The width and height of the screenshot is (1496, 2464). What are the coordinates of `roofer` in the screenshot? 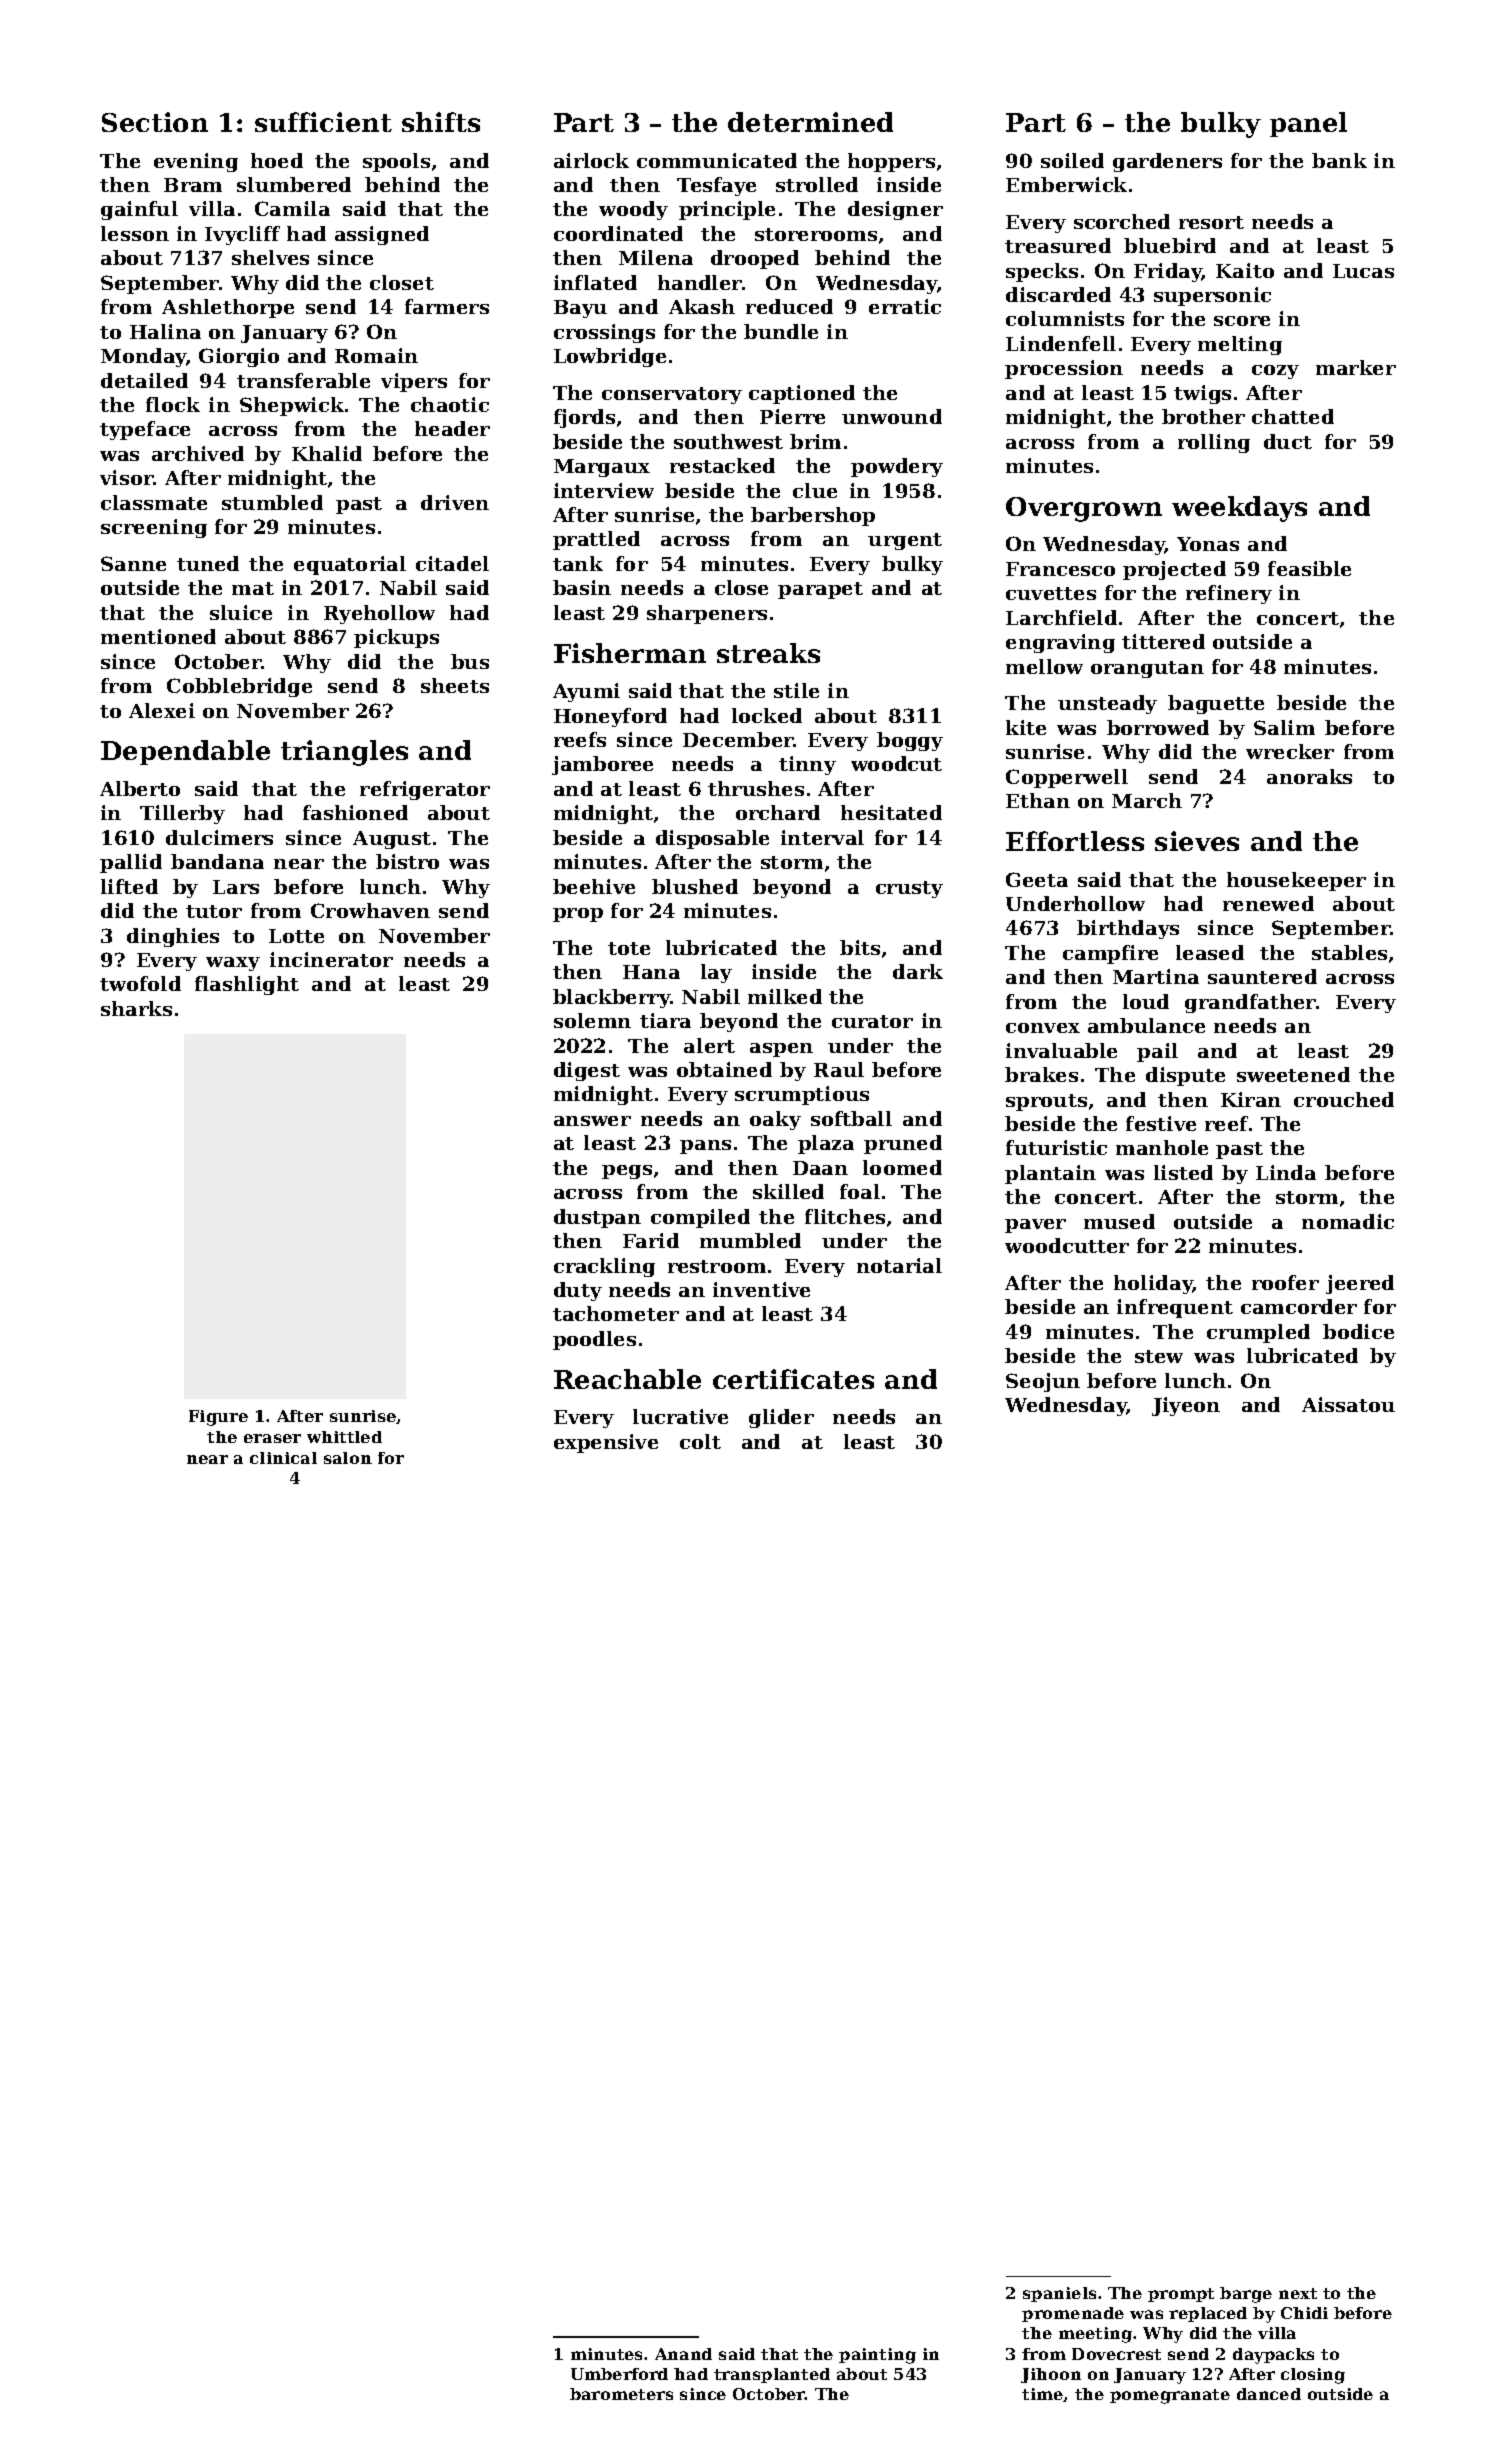 It's located at (1285, 1282).
